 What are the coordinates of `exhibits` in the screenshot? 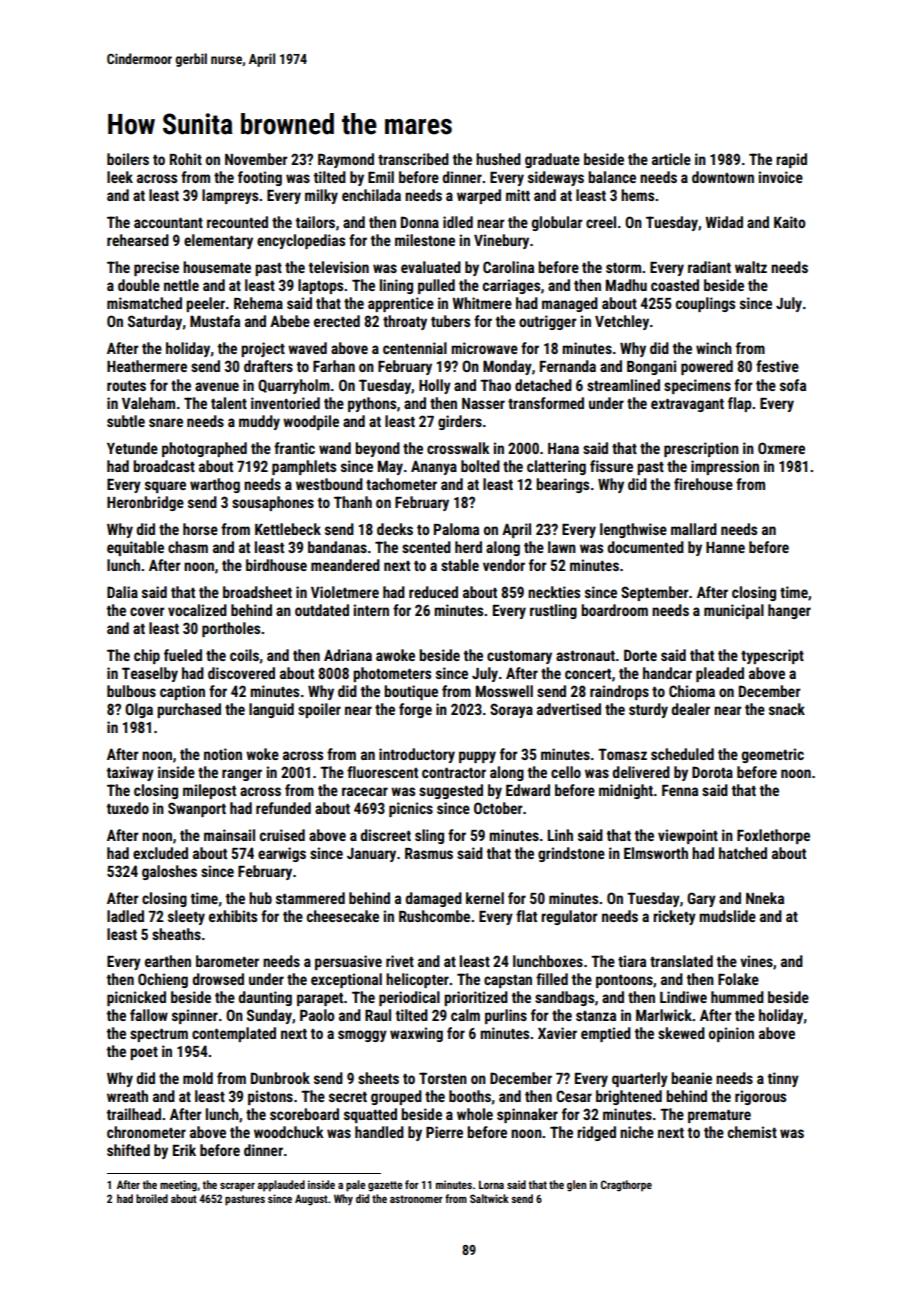 It's located at (233, 916).
